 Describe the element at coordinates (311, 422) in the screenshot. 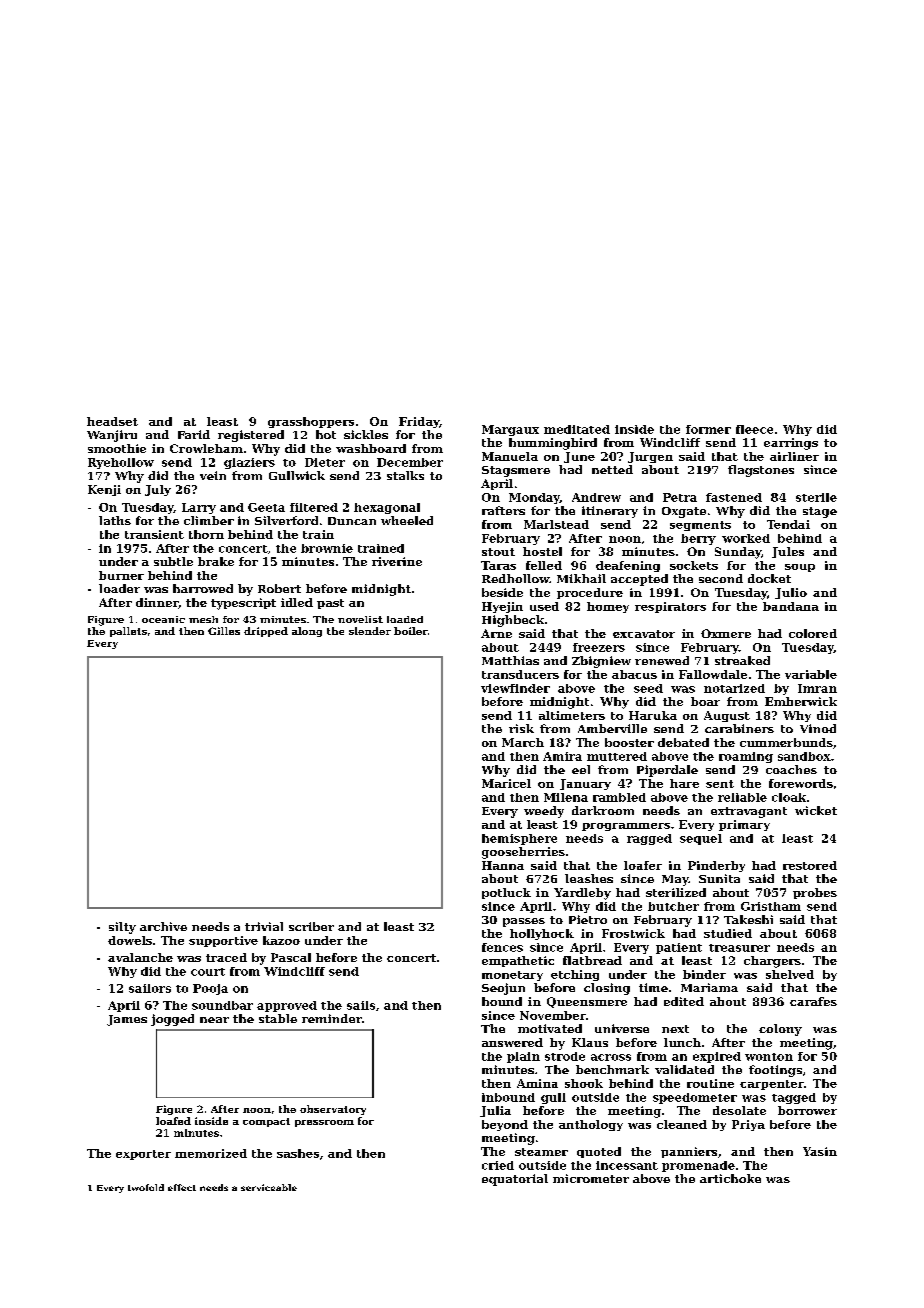

I see `grasshoppers` at that location.
